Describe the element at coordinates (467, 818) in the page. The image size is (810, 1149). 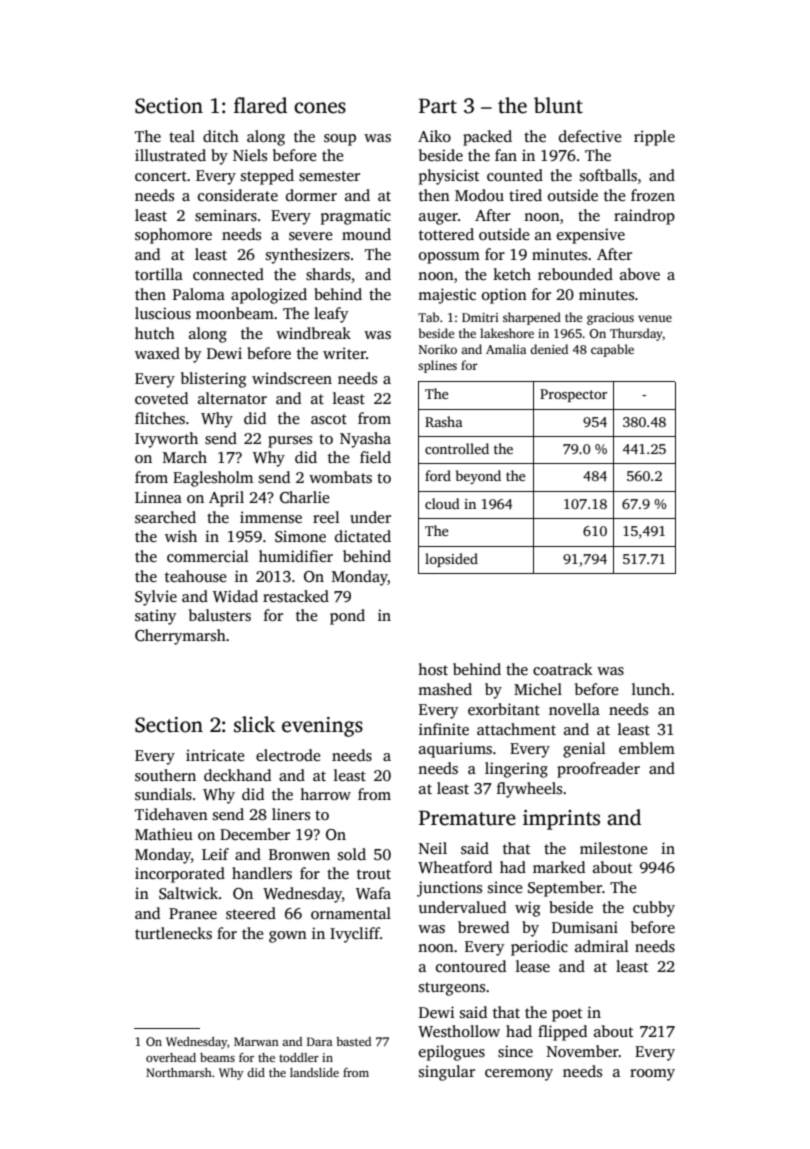
I see `Premature` at that location.
